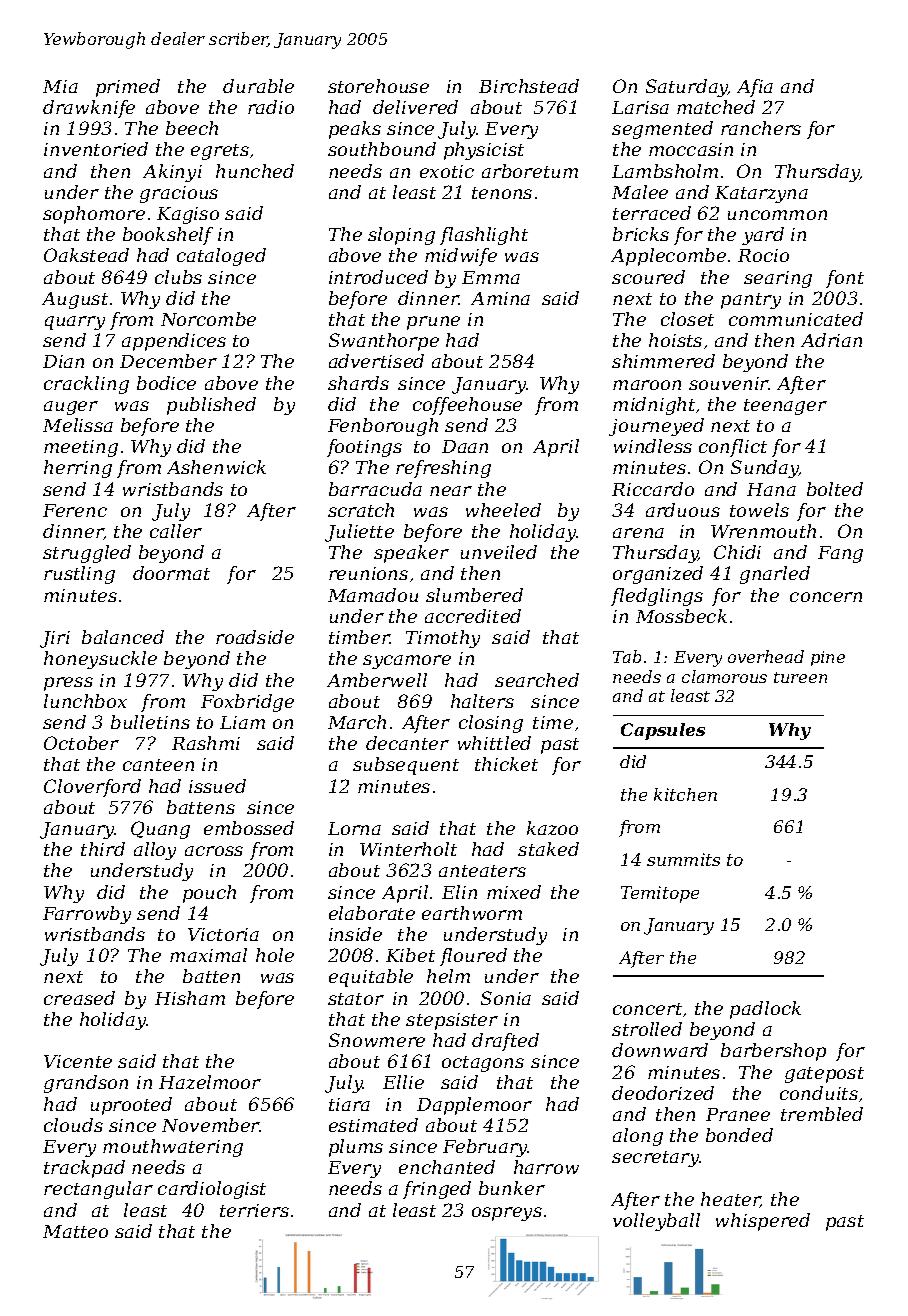  Describe the element at coordinates (647, 385) in the image. I see `maroon` at that location.
